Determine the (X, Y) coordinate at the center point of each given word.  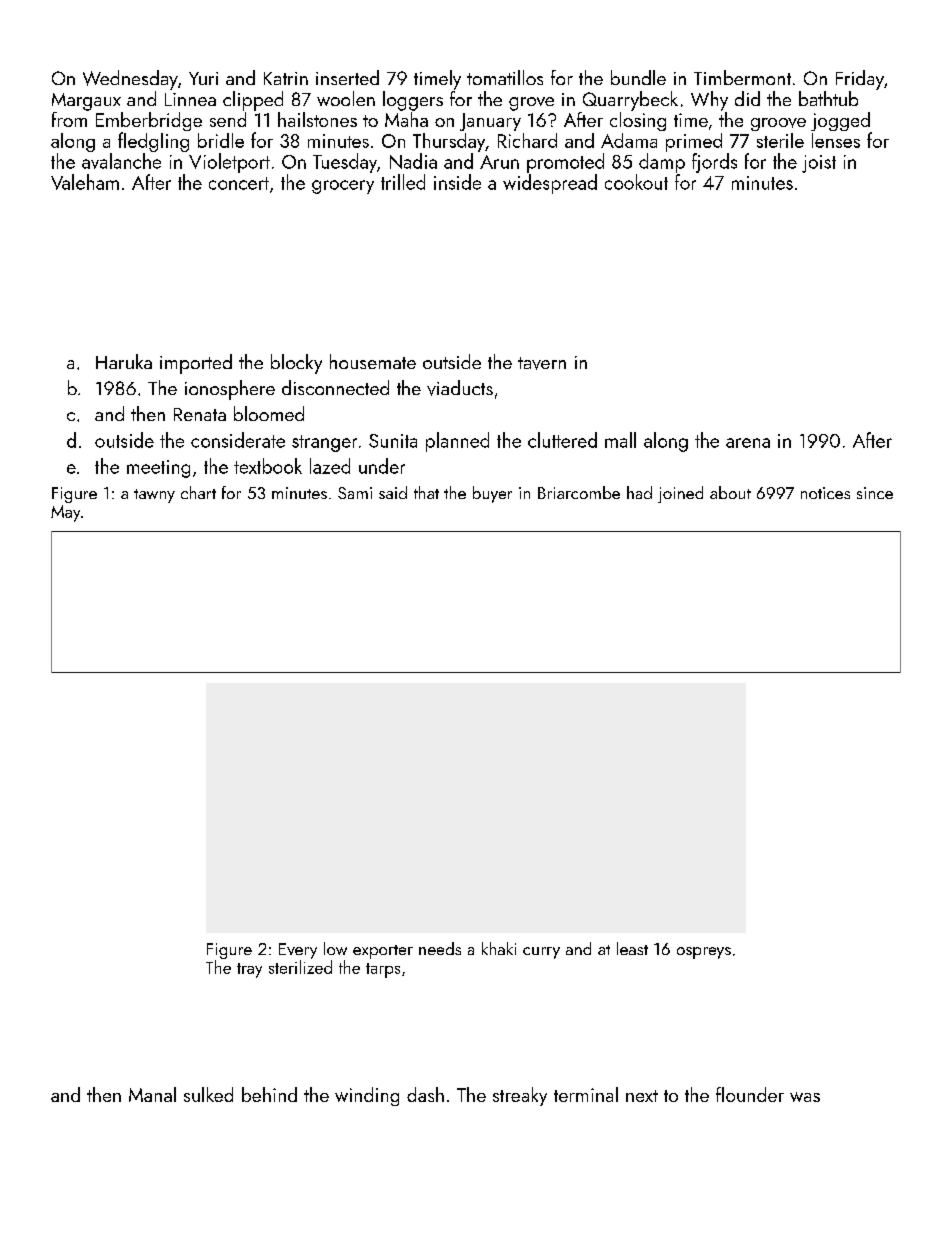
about (730, 492)
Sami (355, 493)
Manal (152, 1094)
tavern (542, 363)
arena (748, 443)
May (65, 513)
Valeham (85, 182)
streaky (520, 1096)
